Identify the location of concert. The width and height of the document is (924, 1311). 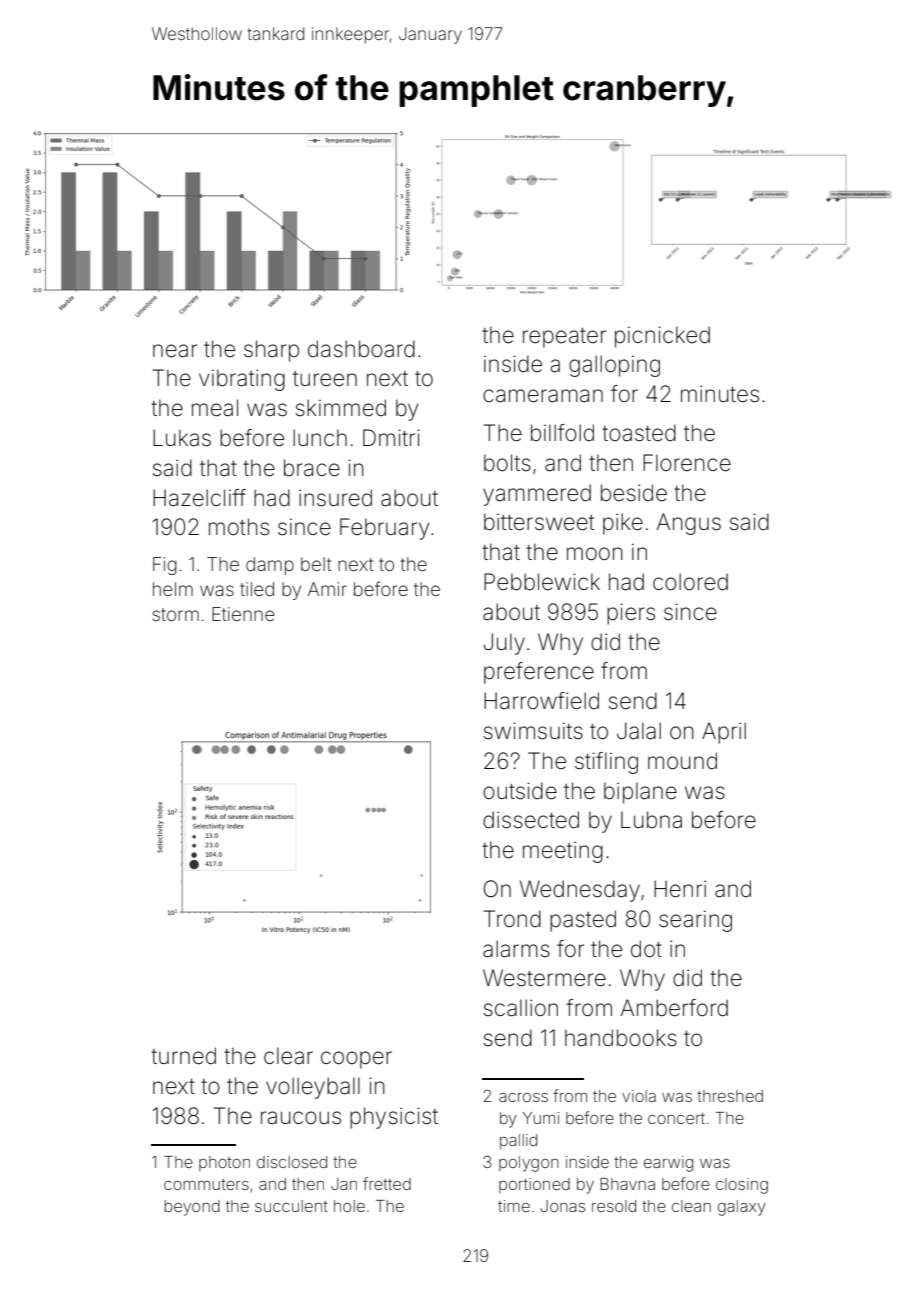
(676, 1118).
